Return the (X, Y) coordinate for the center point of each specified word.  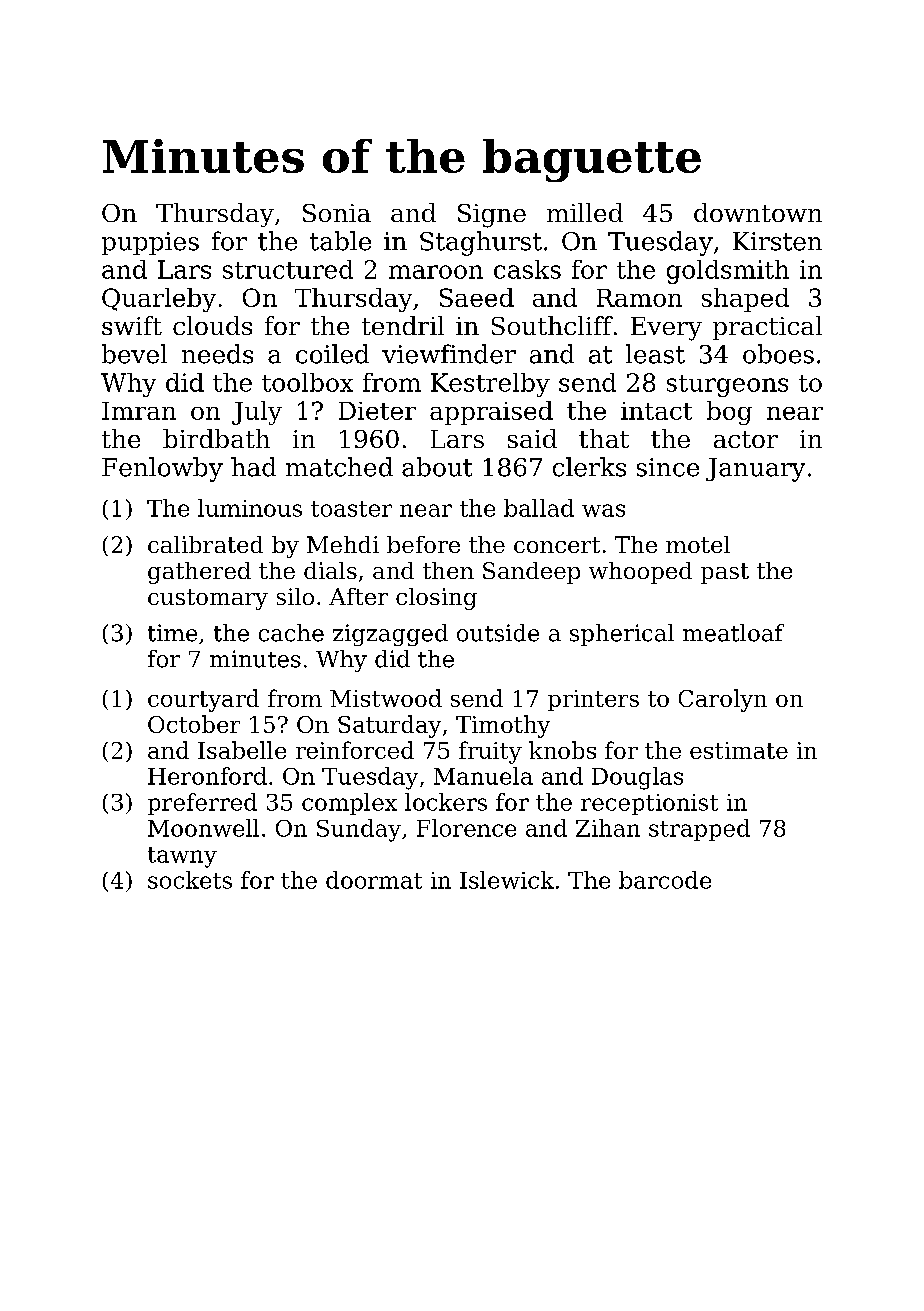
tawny (182, 857)
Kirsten (777, 241)
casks (527, 269)
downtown (758, 212)
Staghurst (481, 243)
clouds (212, 325)
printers (593, 700)
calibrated (205, 544)
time (172, 633)
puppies (150, 243)
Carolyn (723, 700)
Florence (466, 828)
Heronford (207, 776)
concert (557, 545)
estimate (739, 750)
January (755, 470)
